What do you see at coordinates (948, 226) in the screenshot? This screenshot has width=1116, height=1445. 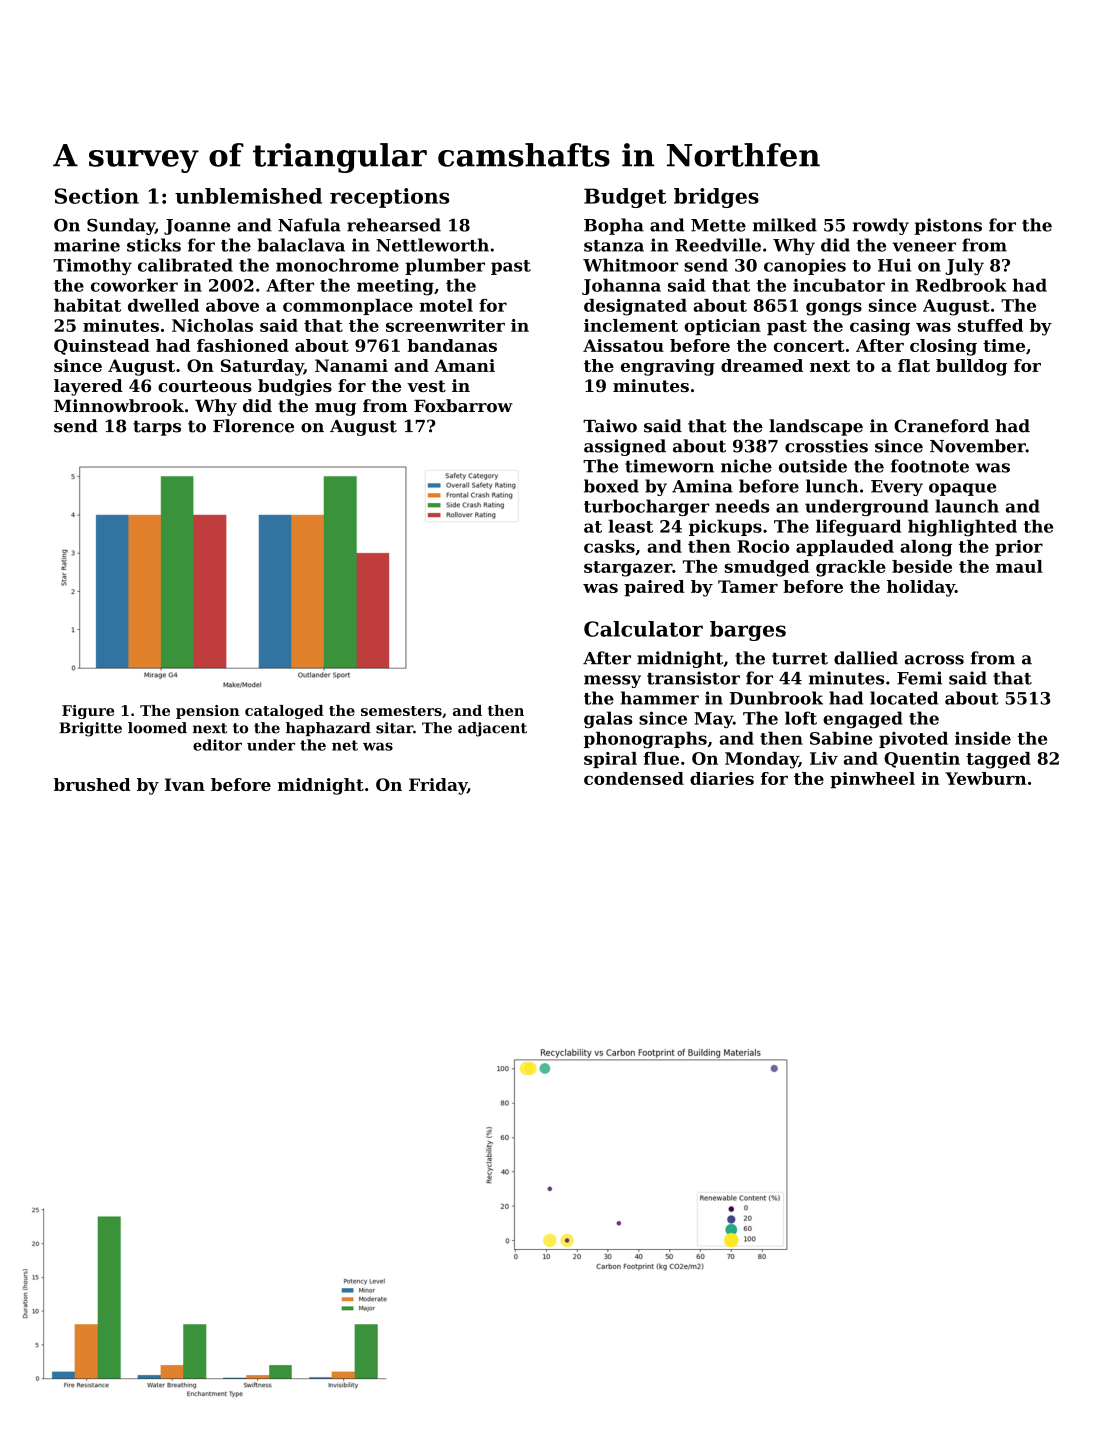 I see `pistons` at bounding box center [948, 226].
